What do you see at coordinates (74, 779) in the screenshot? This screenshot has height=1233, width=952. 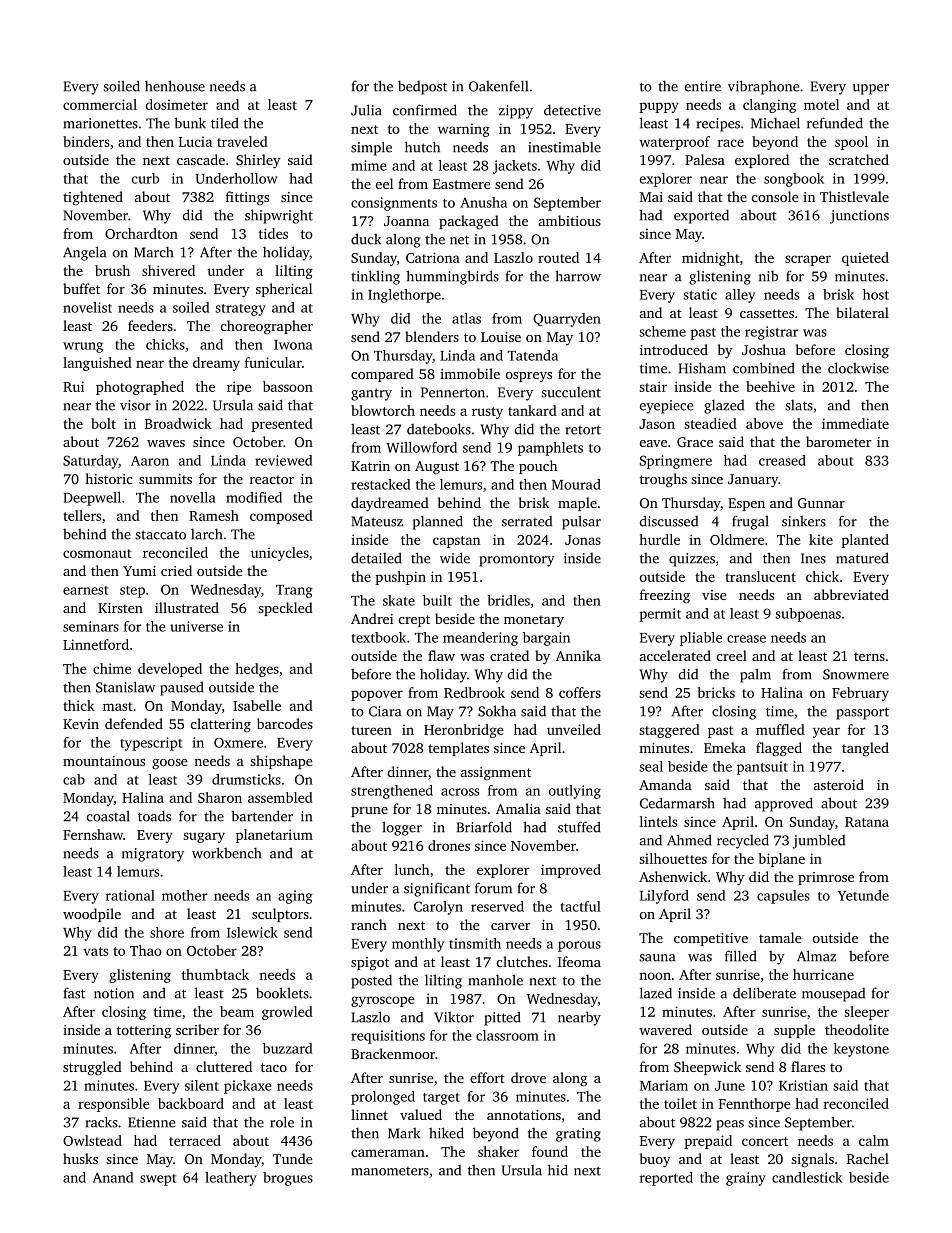 I see `cab` at bounding box center [74, 779].
